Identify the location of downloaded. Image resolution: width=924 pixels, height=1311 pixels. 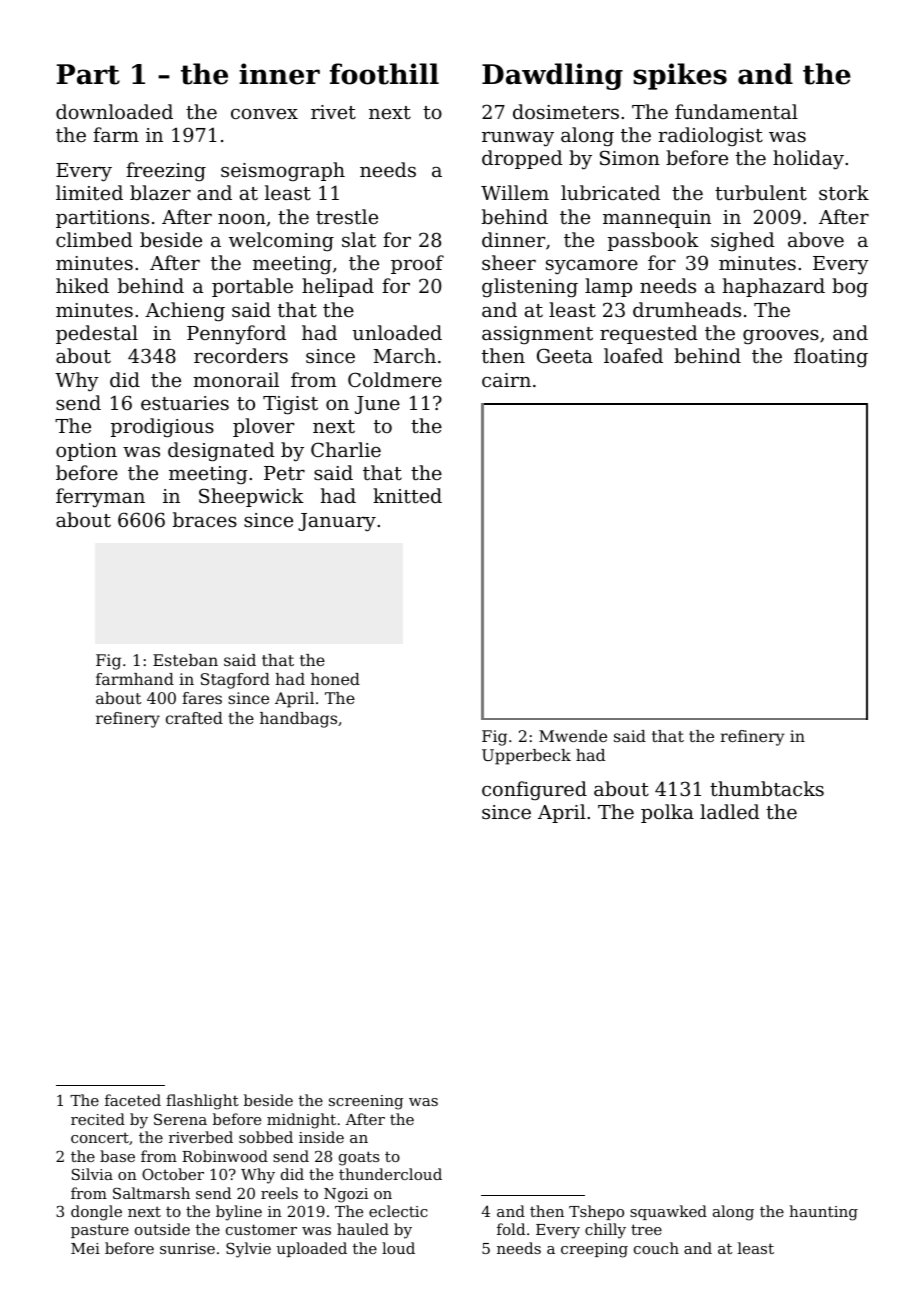
(114, 111).
